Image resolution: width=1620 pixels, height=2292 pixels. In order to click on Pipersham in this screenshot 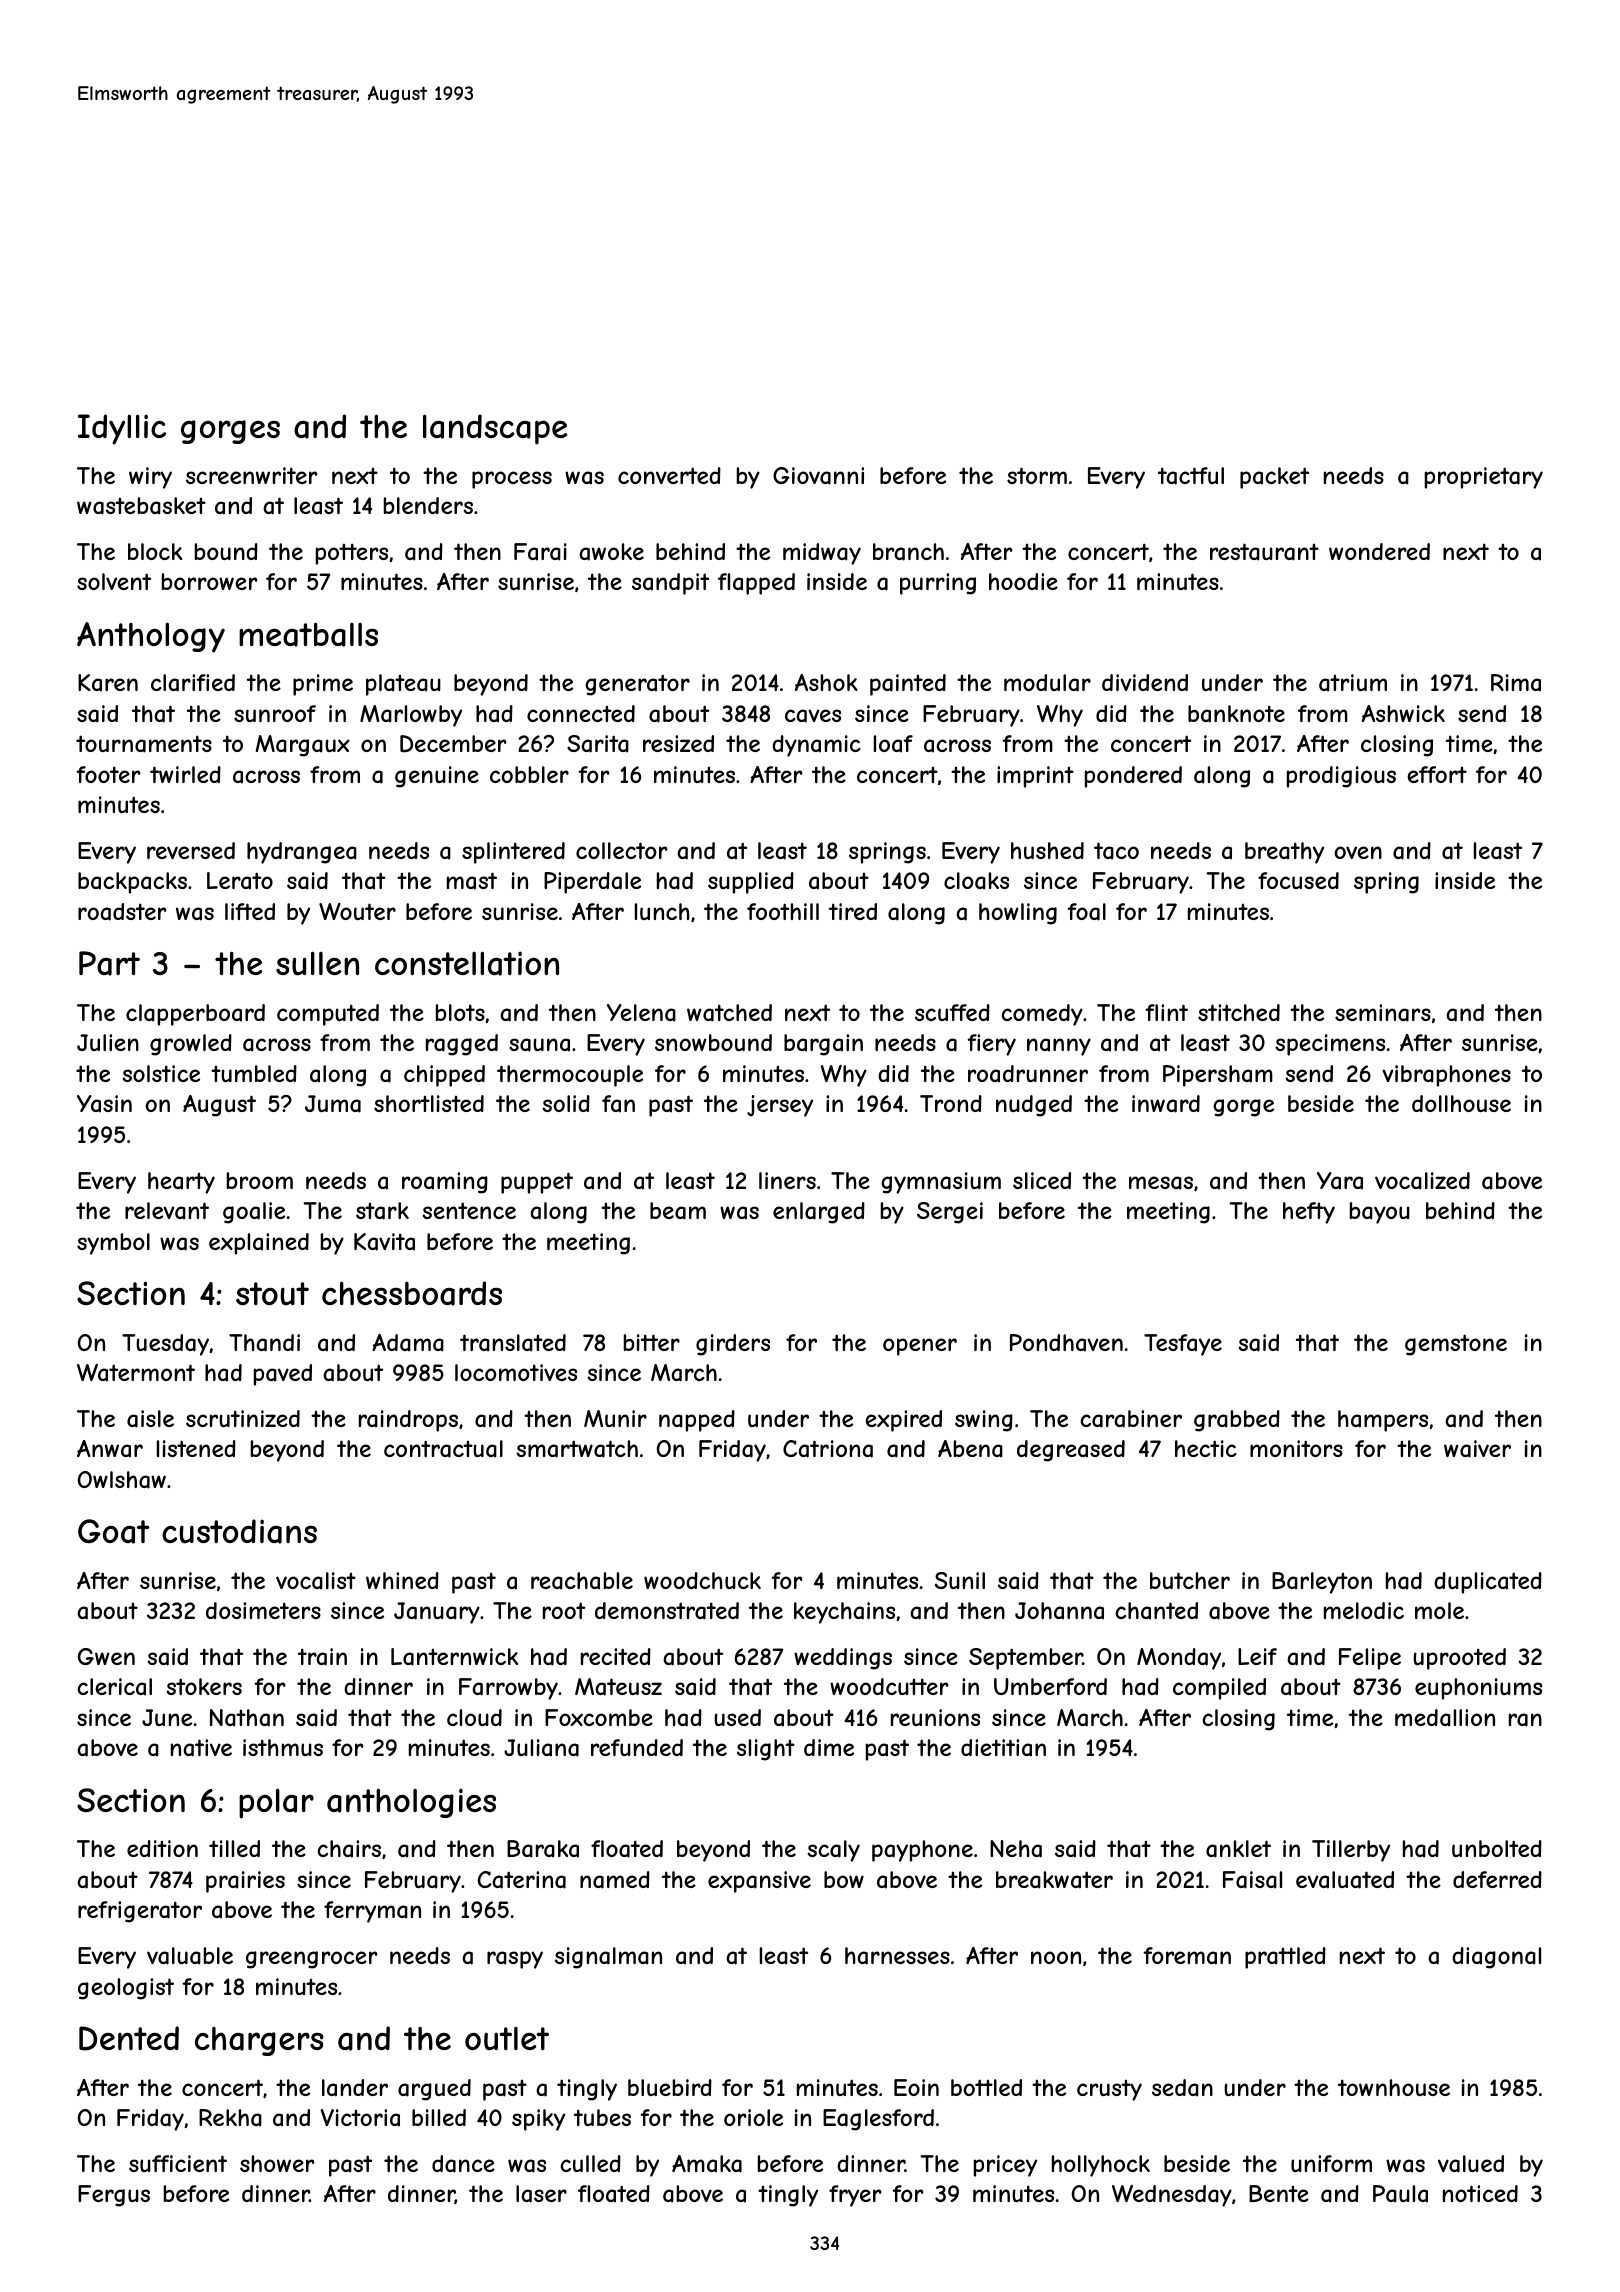, I will do `click(1218, 1076)`.
